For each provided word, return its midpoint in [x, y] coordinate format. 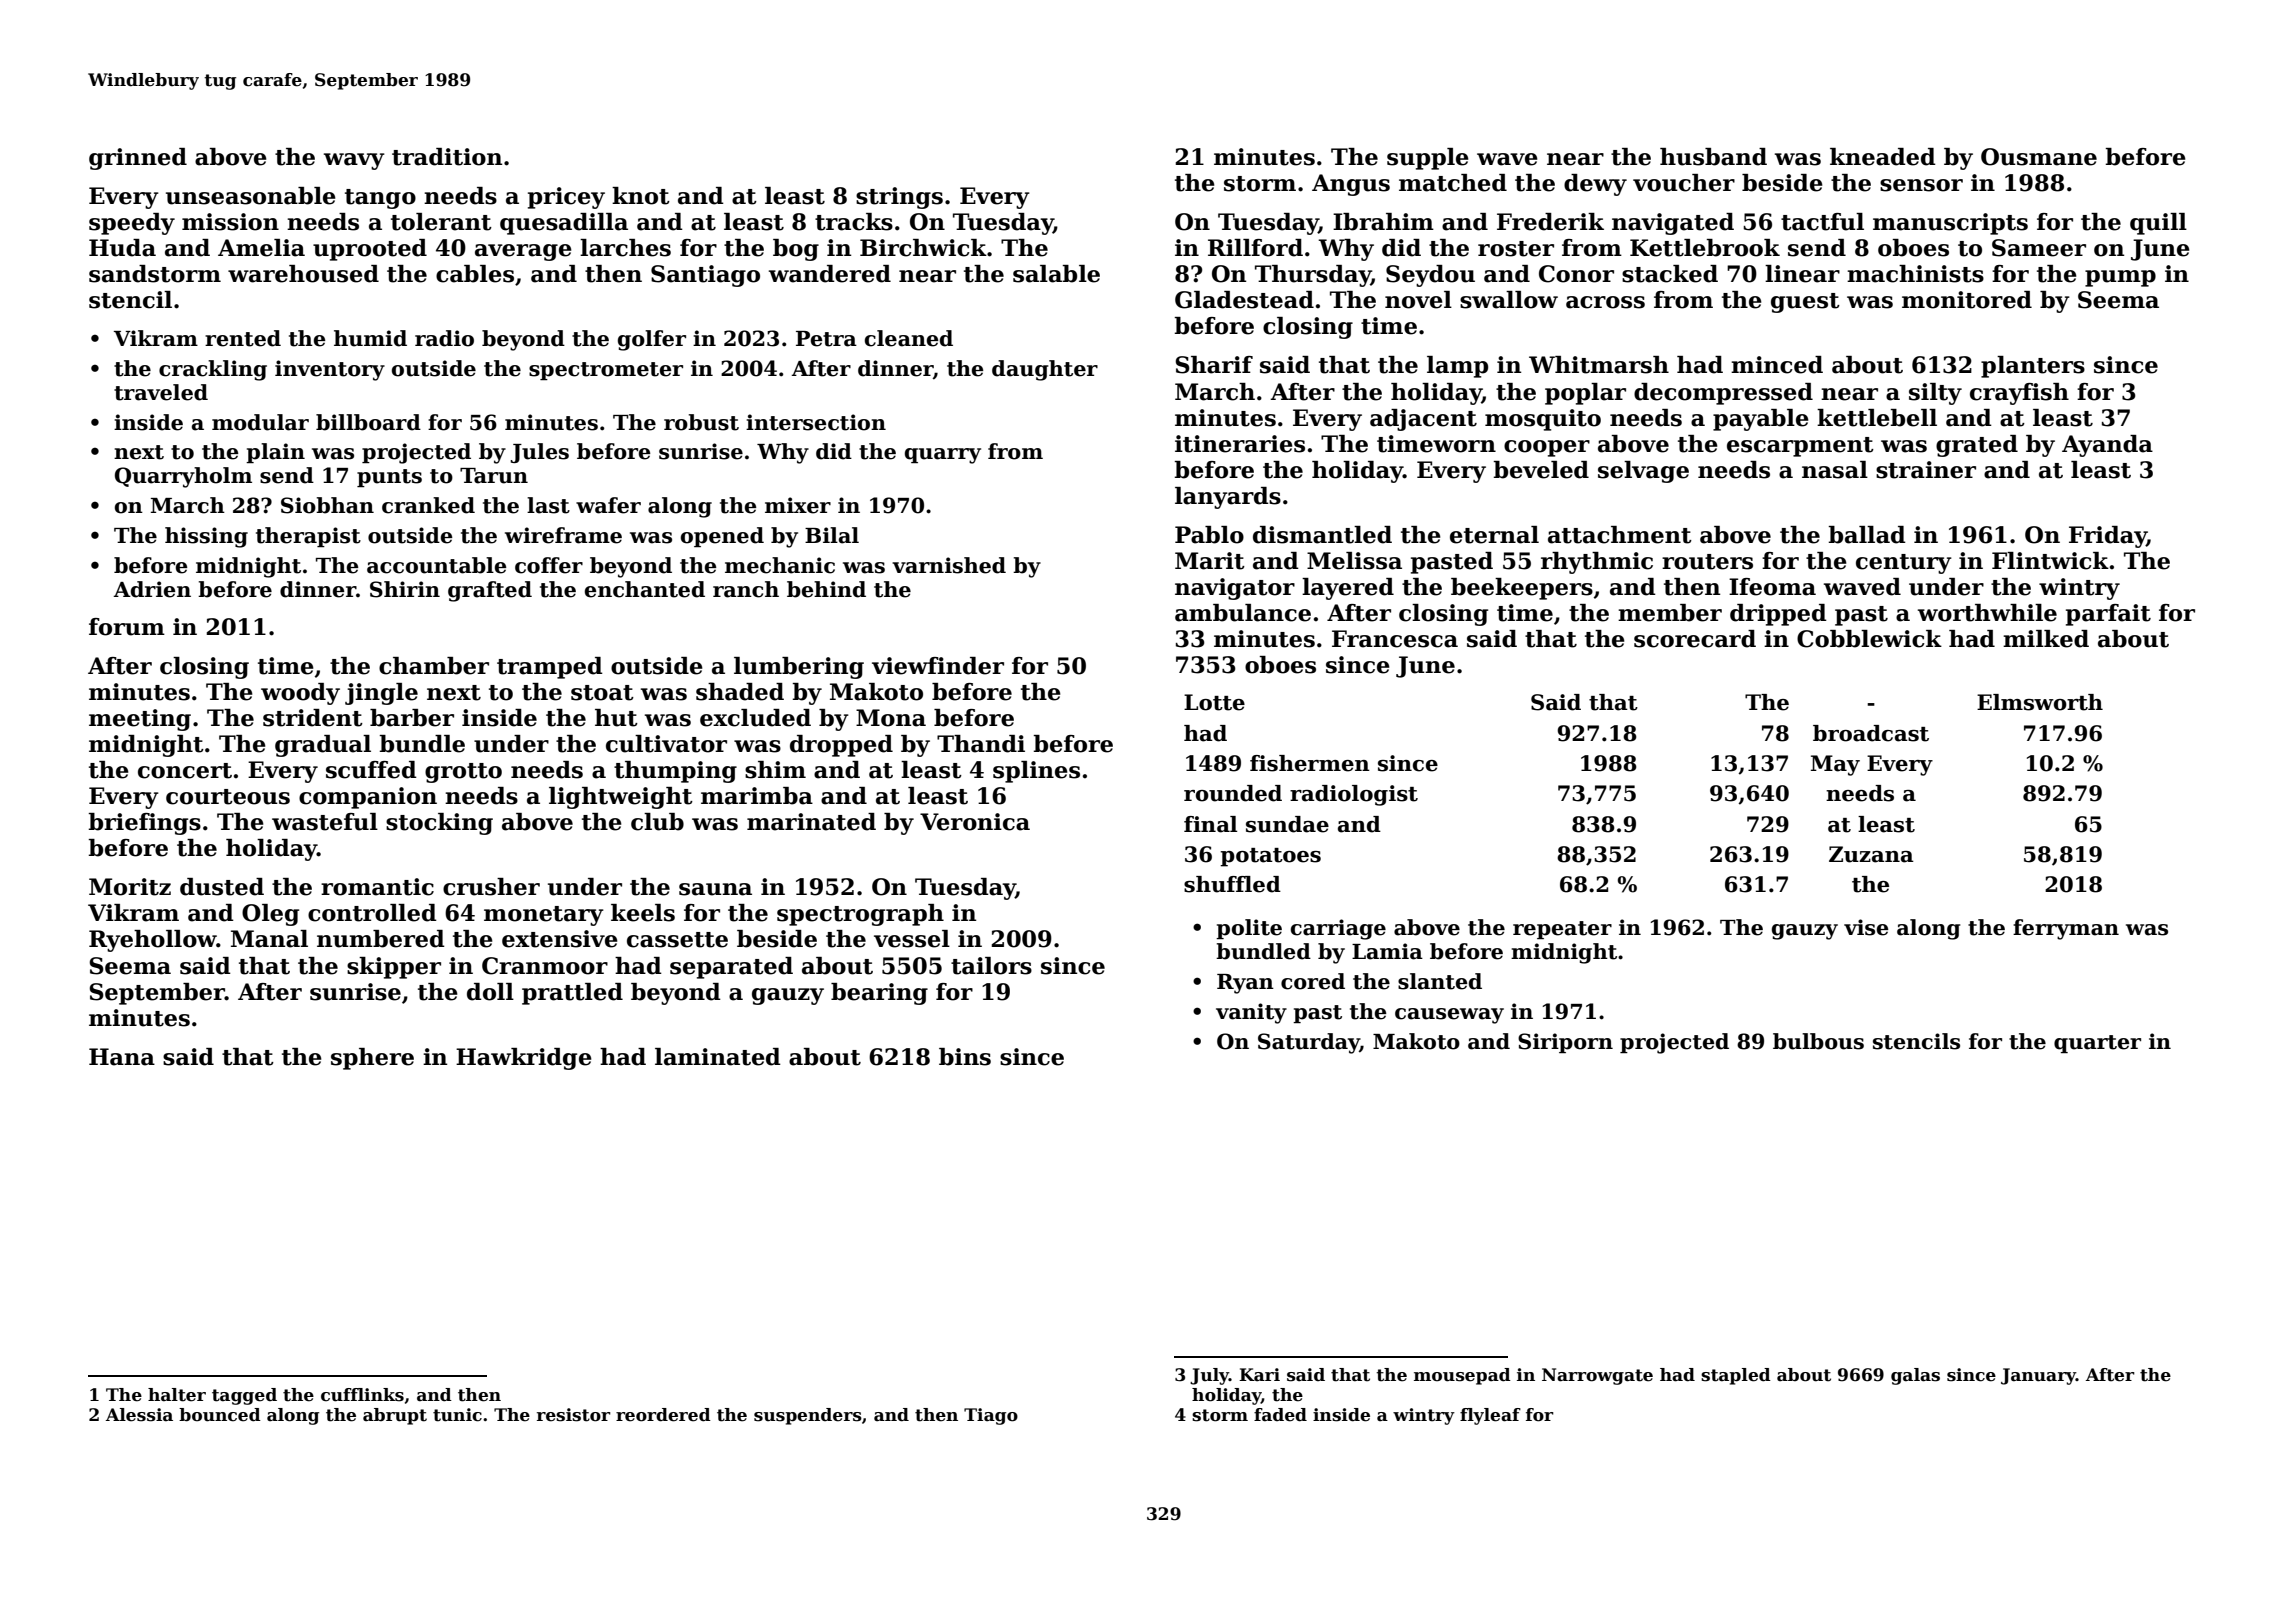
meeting [140, 720]
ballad [1867, 535]
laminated [718, 1057]
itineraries [1240, 444]
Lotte [1214, 702]
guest [1805, 303]
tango [380, 199]
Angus [1351, 185]
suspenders [808, 1416]
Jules [539, 453]
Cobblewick [1869, 639]
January [2038, 1376]
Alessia [139, 1415]
